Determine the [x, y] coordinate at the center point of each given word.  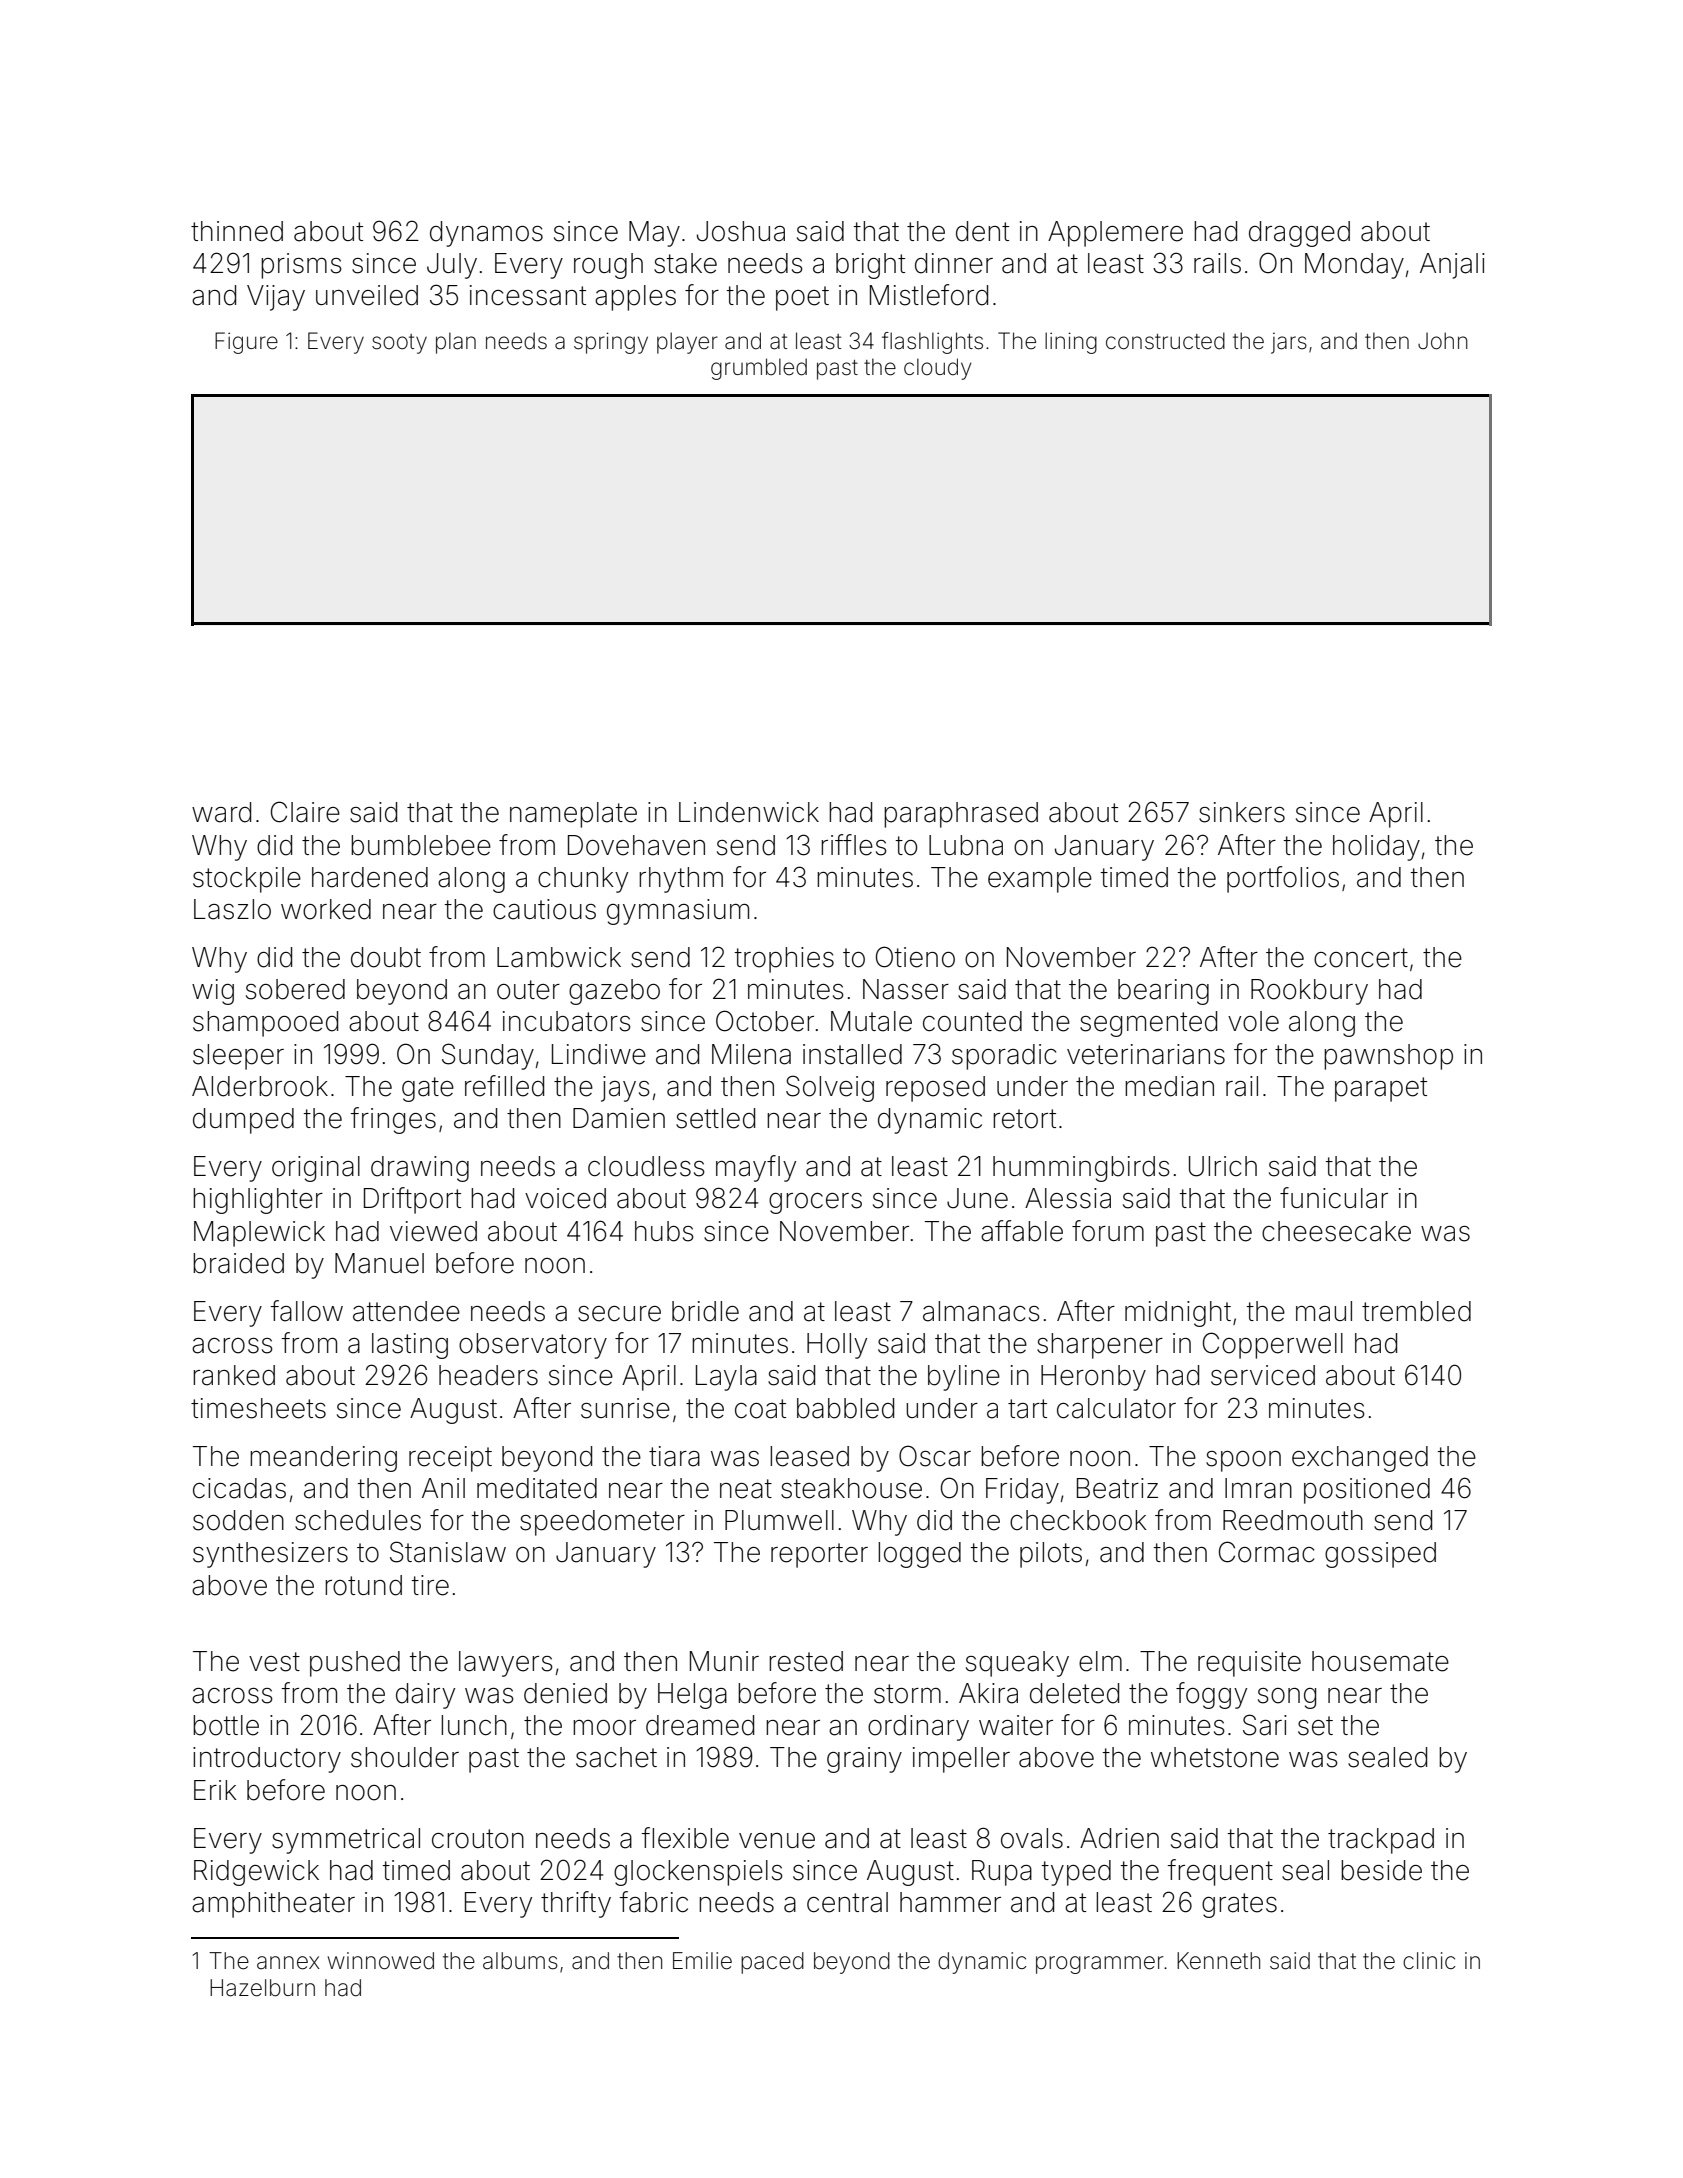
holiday [1376, 848]
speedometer [602, 1523]
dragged [1299, 234]
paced [772, 1963]
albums [520, 1961]
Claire [305, 812]
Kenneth [1218, 1961]
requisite [1249, 1664]
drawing [420, 1169]
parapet [1381, 1089]
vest [274, 1662]
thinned [237, 231]
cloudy [937, 369]
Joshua [741, 231]
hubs [664, 1231]
